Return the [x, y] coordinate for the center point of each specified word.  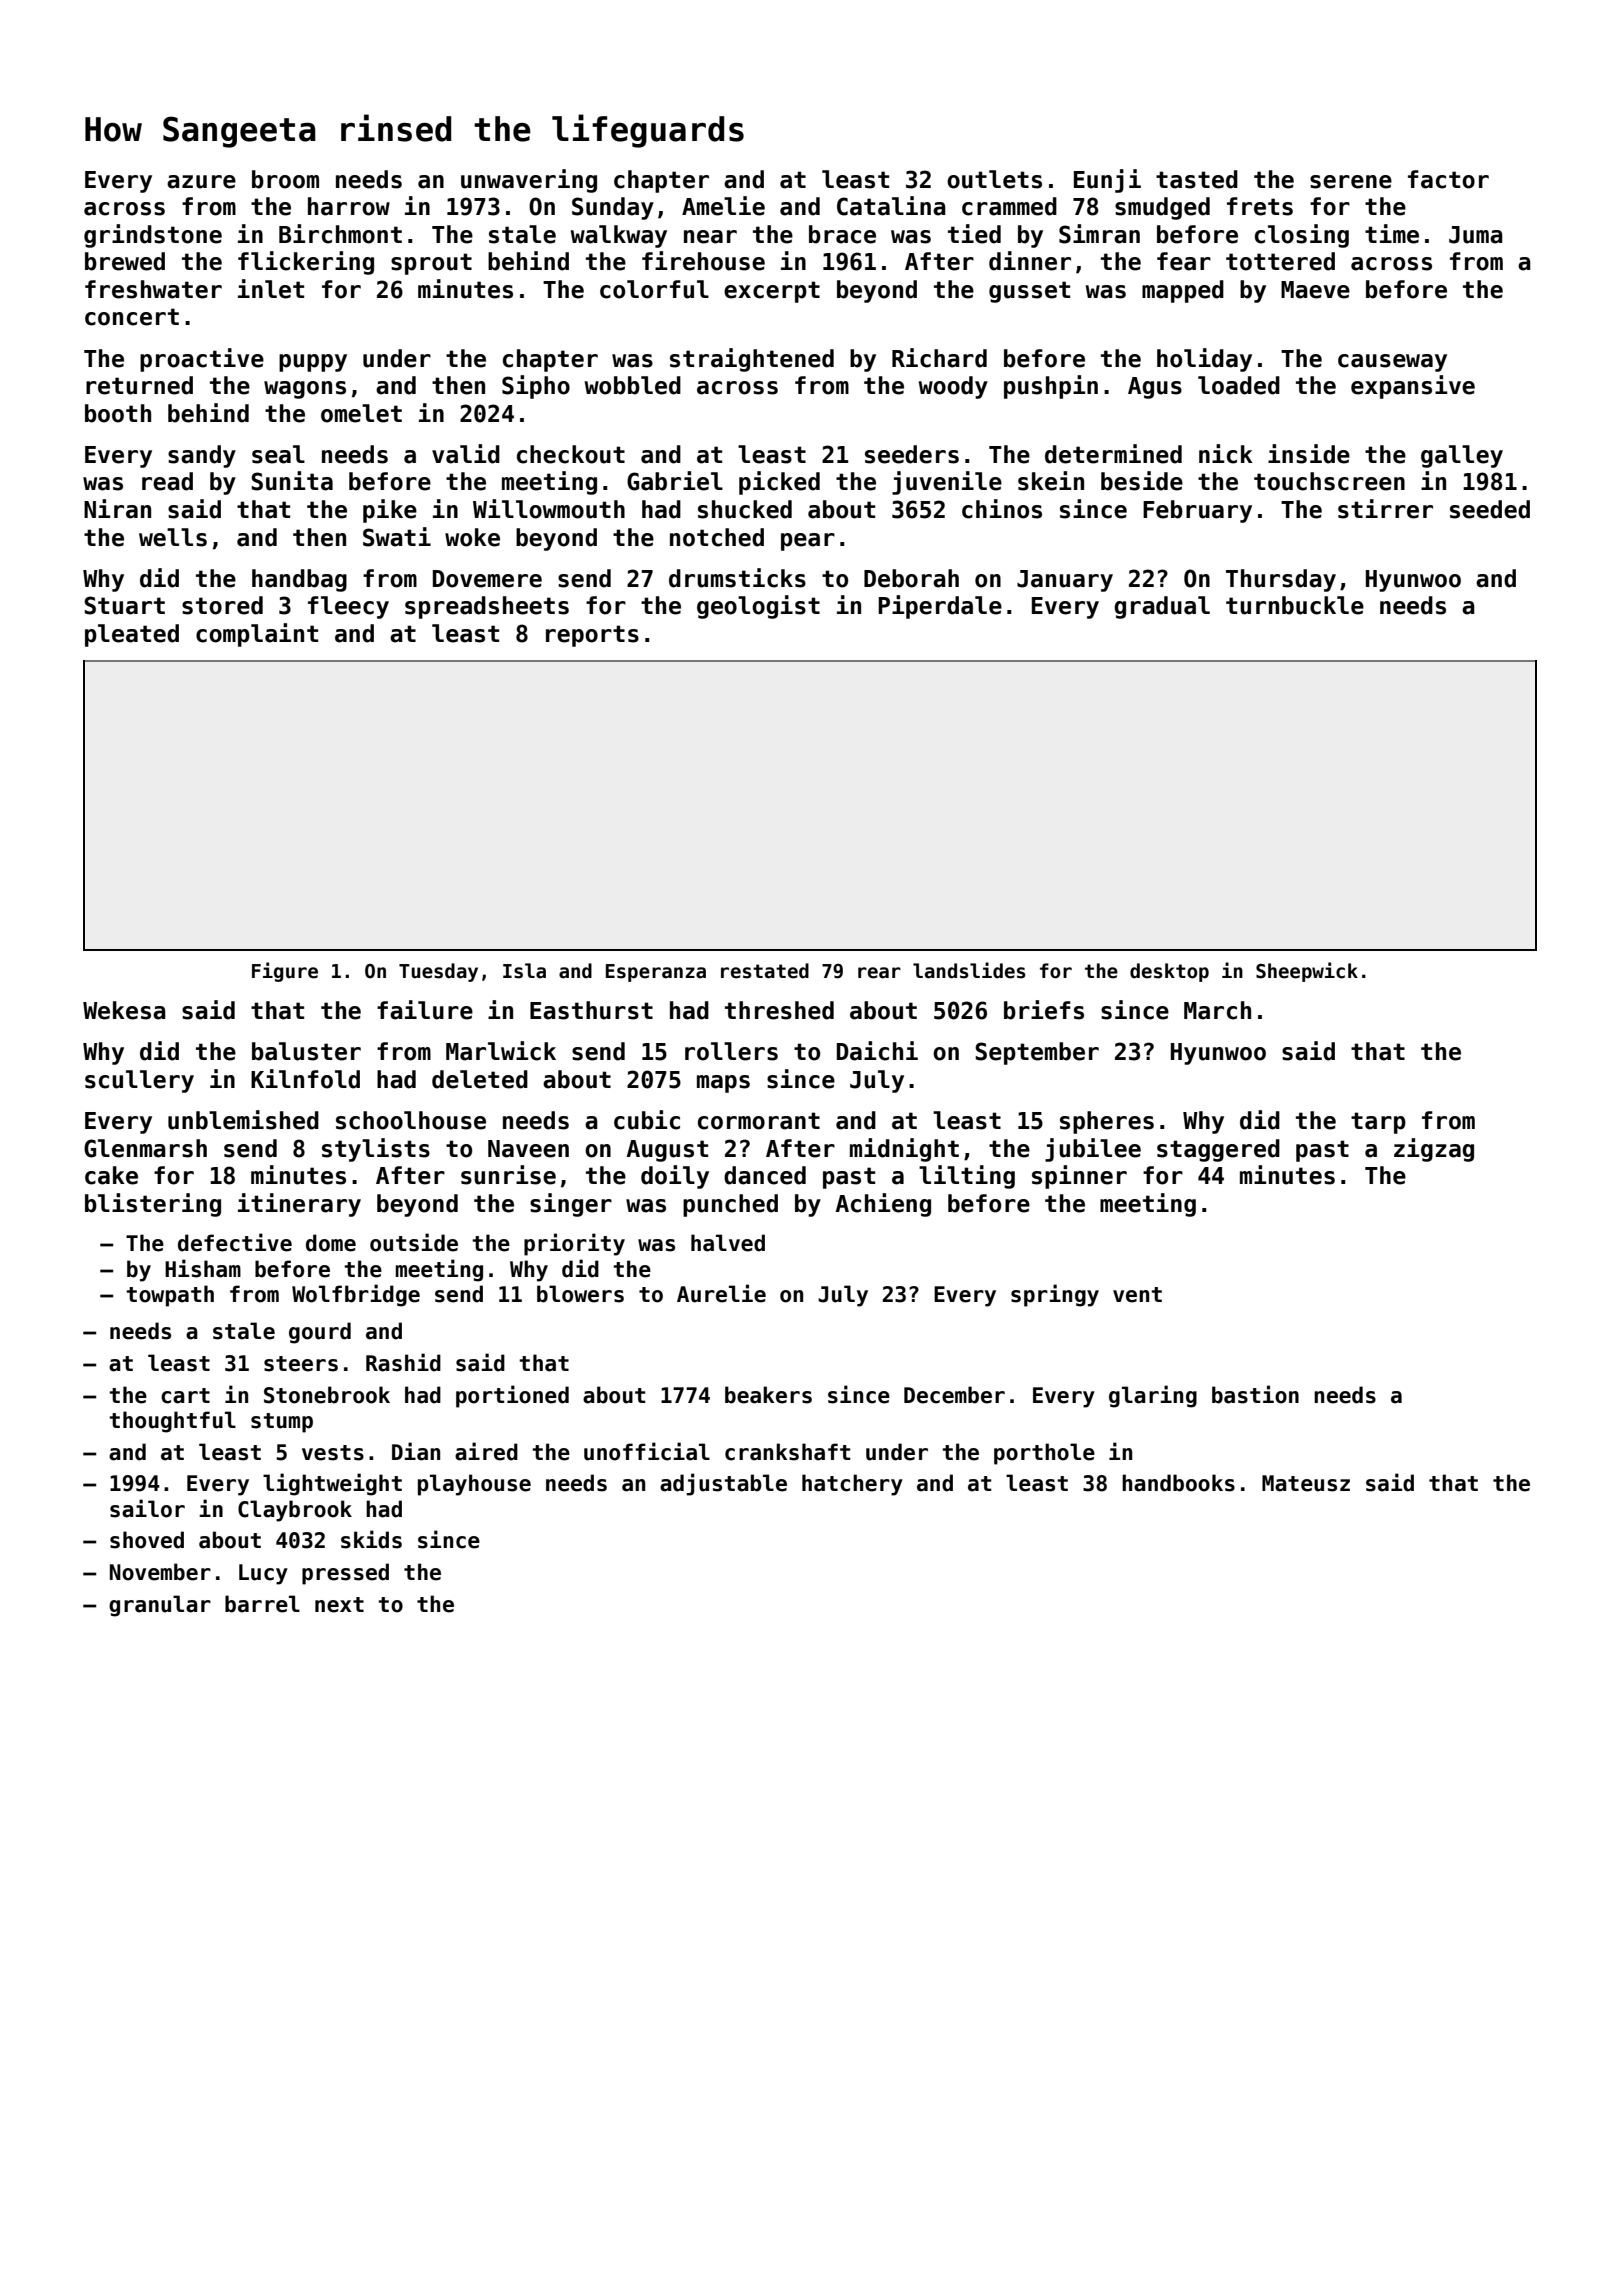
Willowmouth [549, 509]
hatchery [852, 1485]
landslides [969, 970]
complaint [257, 635]
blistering [153, 1205]
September [1037, 1053]
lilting [967, 1177]
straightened [752, 360]
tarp [1378, 1123]
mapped [1183, 291]
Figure [285, 972]
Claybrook [295, 1511]
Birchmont [340, 234]
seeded [1490, 509]
